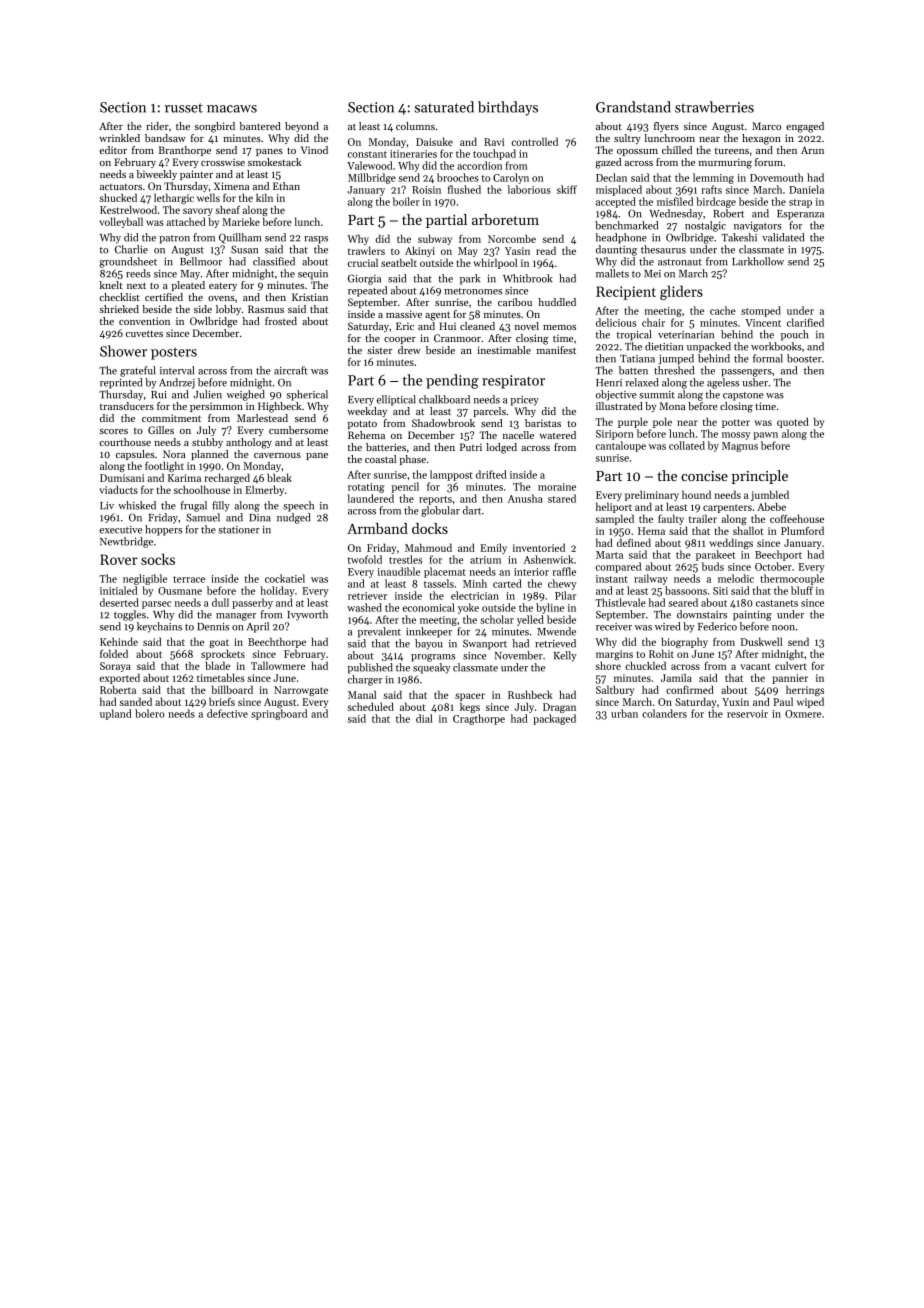 The width and height of the screenshot is (924, 1308). I want to click on Roisin, so click(426, 190).
